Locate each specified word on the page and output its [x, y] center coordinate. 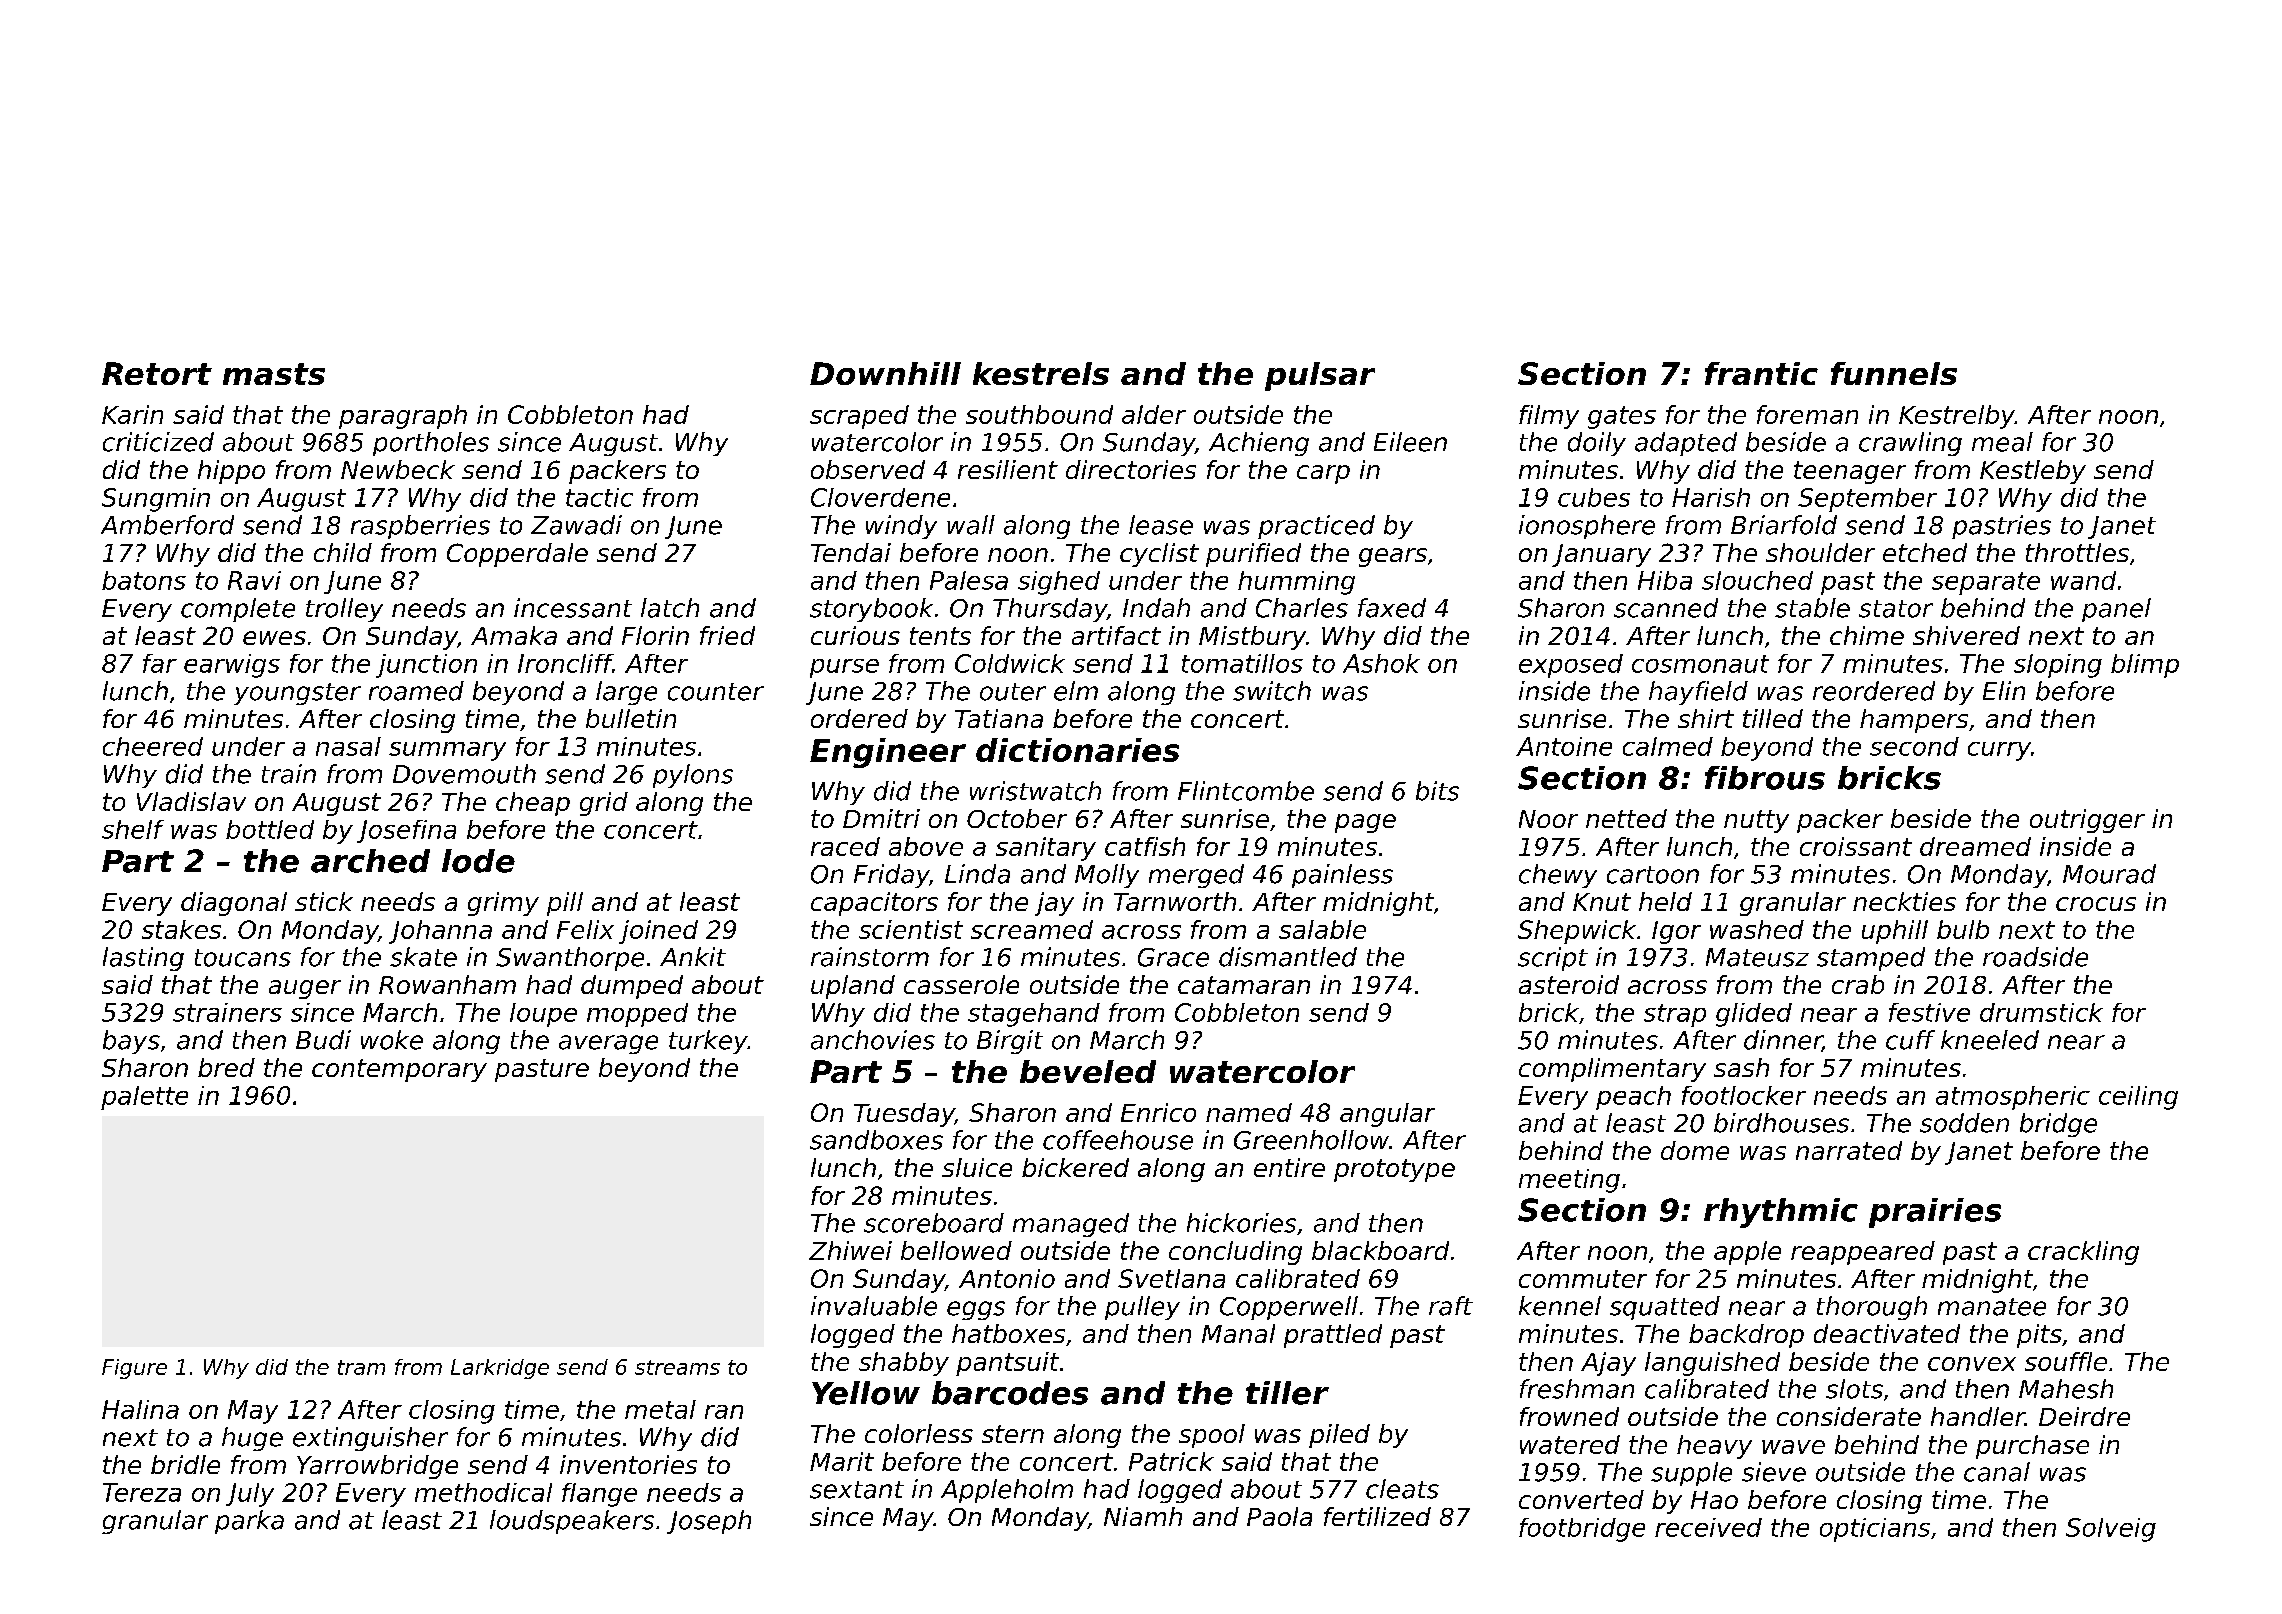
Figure [134, 1369]
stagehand [1034, 1015]
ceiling [2138, 1098]
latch [670, 608]
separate [1986, 583]
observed [868, 469]
